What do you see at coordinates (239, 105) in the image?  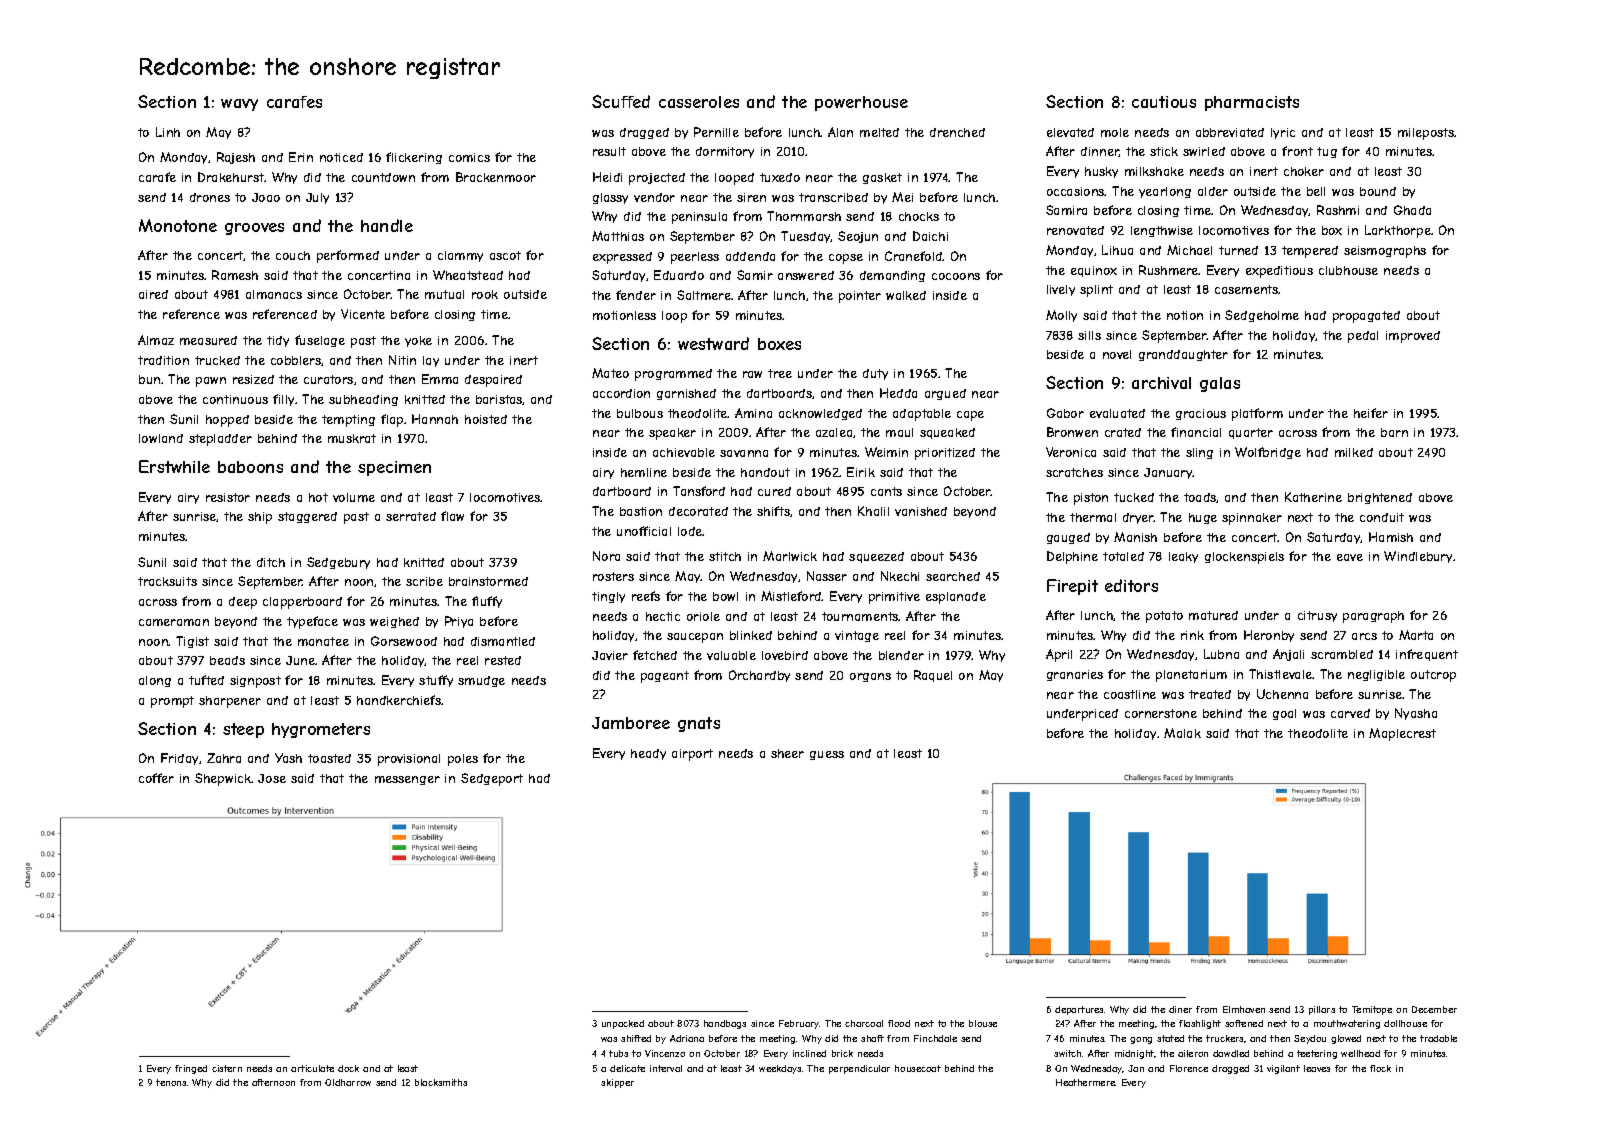 I see `wavy` at bounding box center [239, 105].
